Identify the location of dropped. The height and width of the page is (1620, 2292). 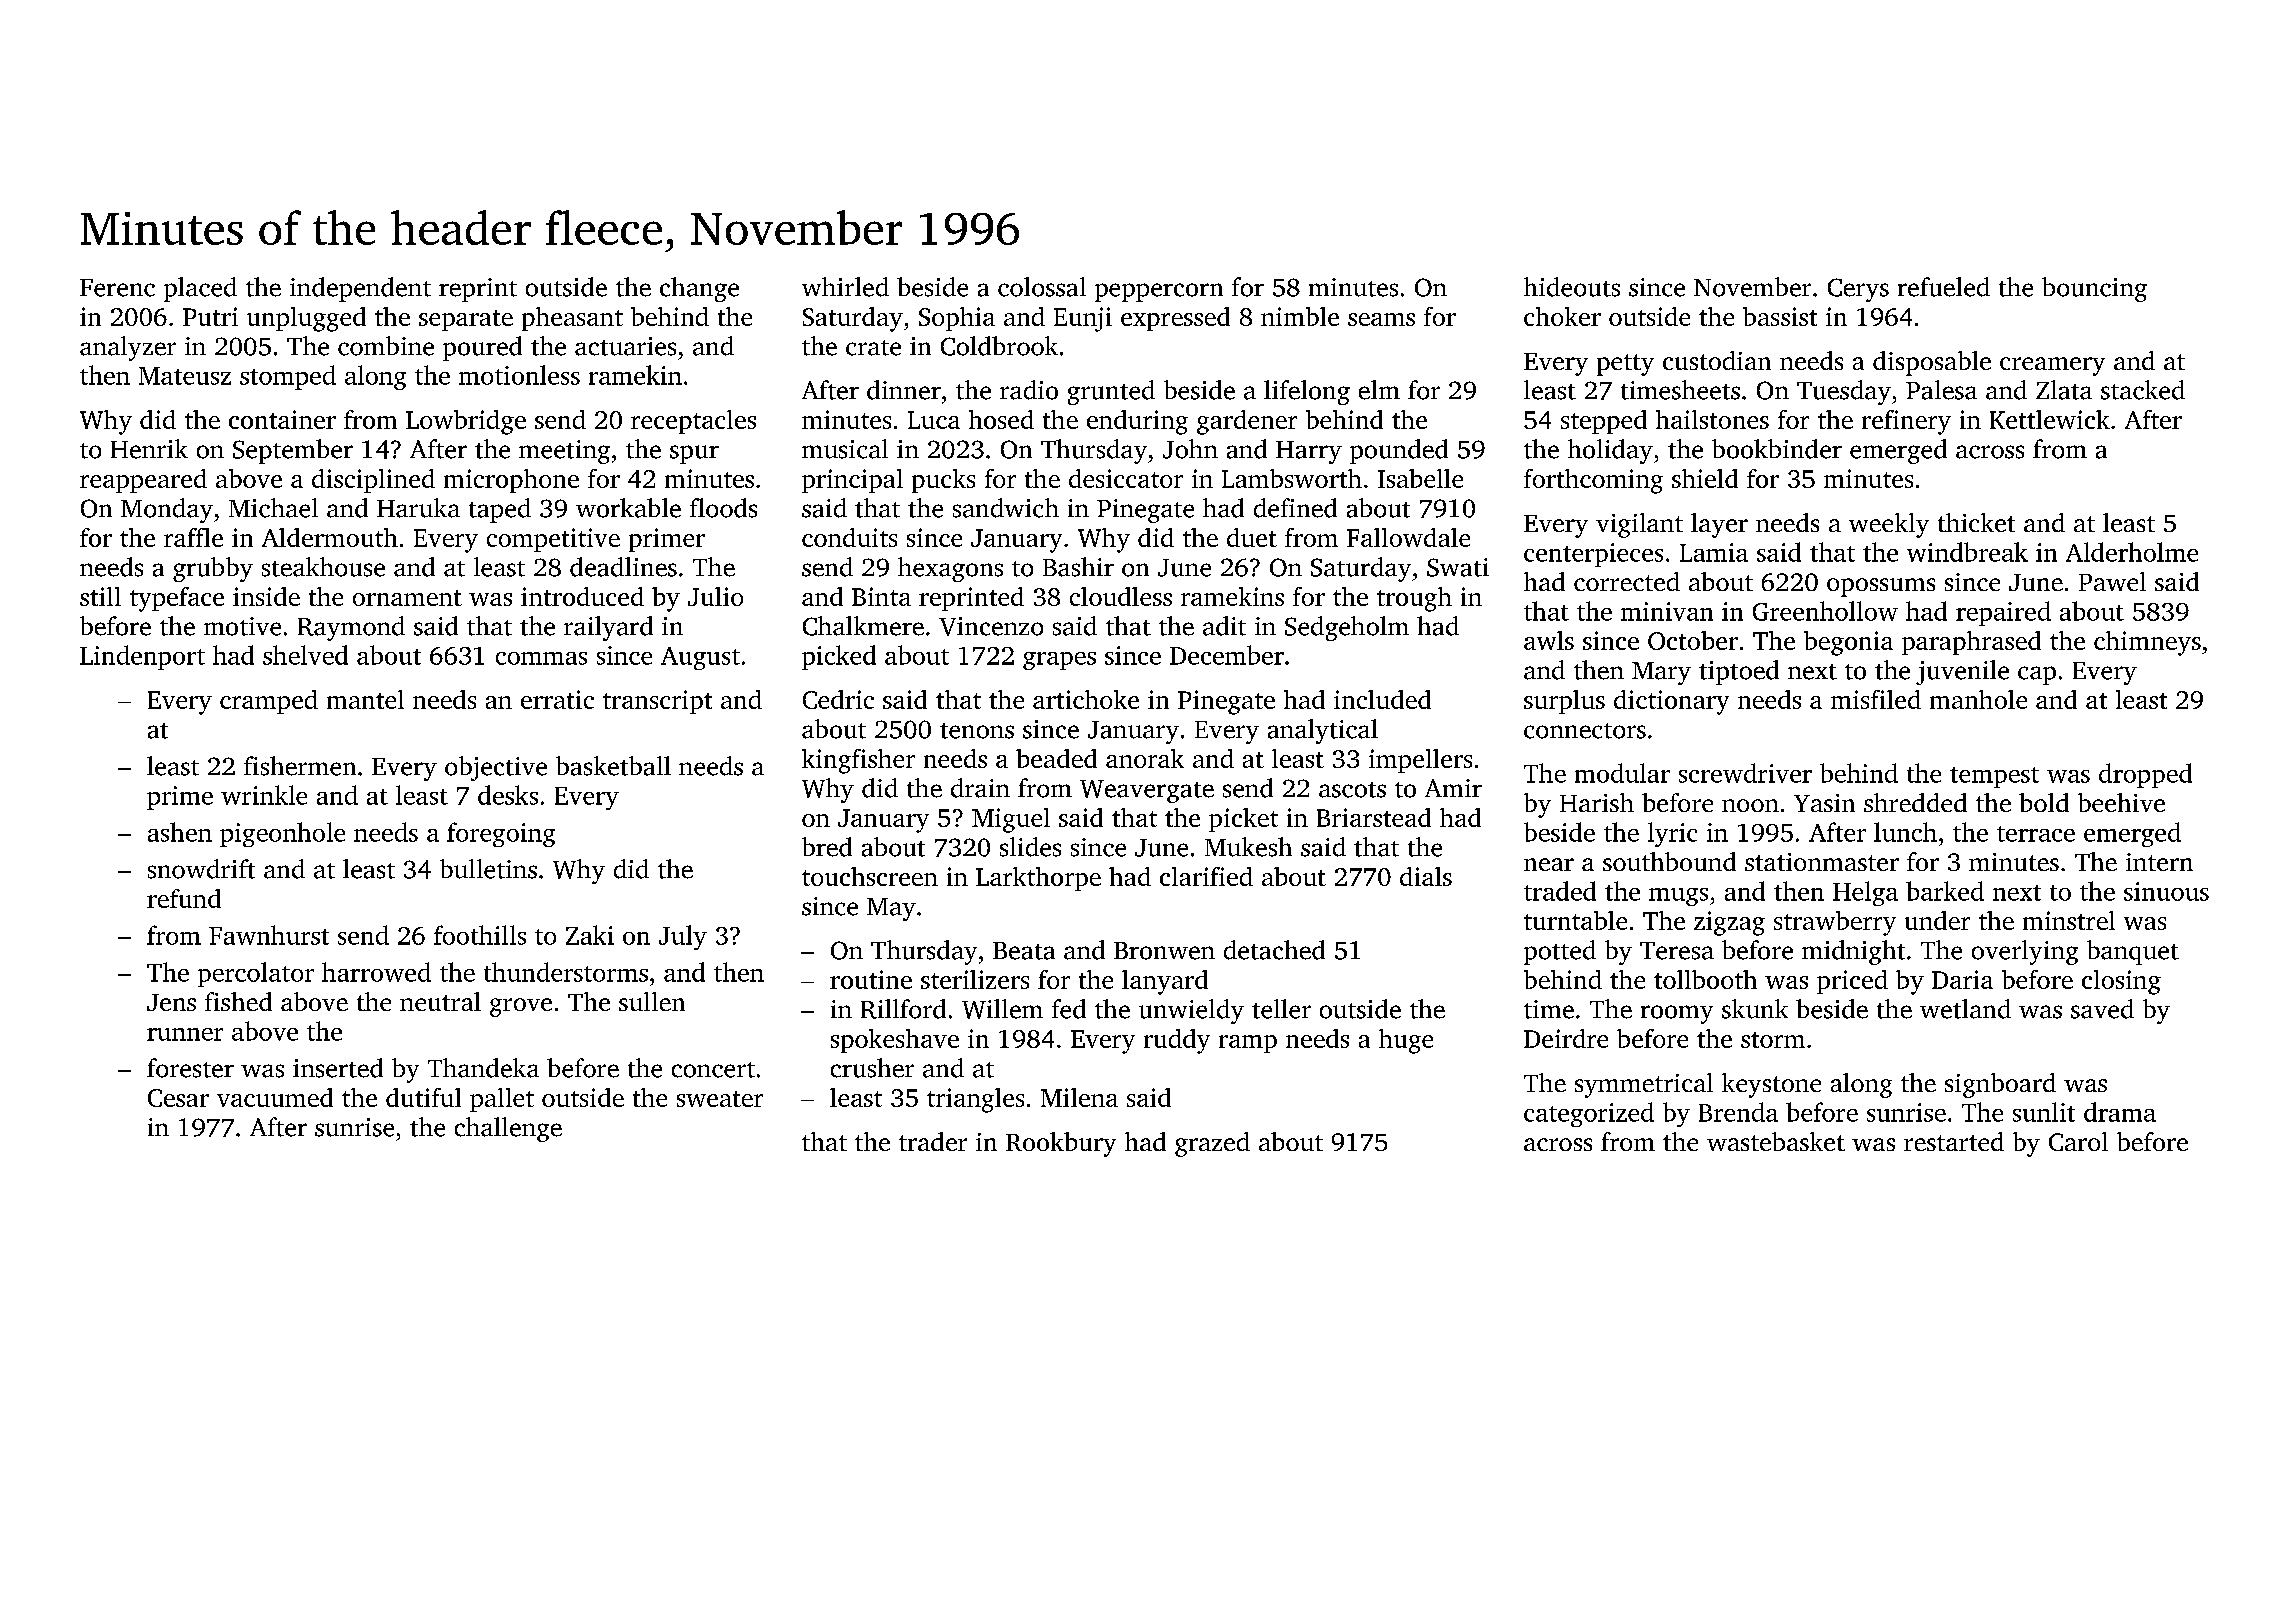
(2145, 775).
